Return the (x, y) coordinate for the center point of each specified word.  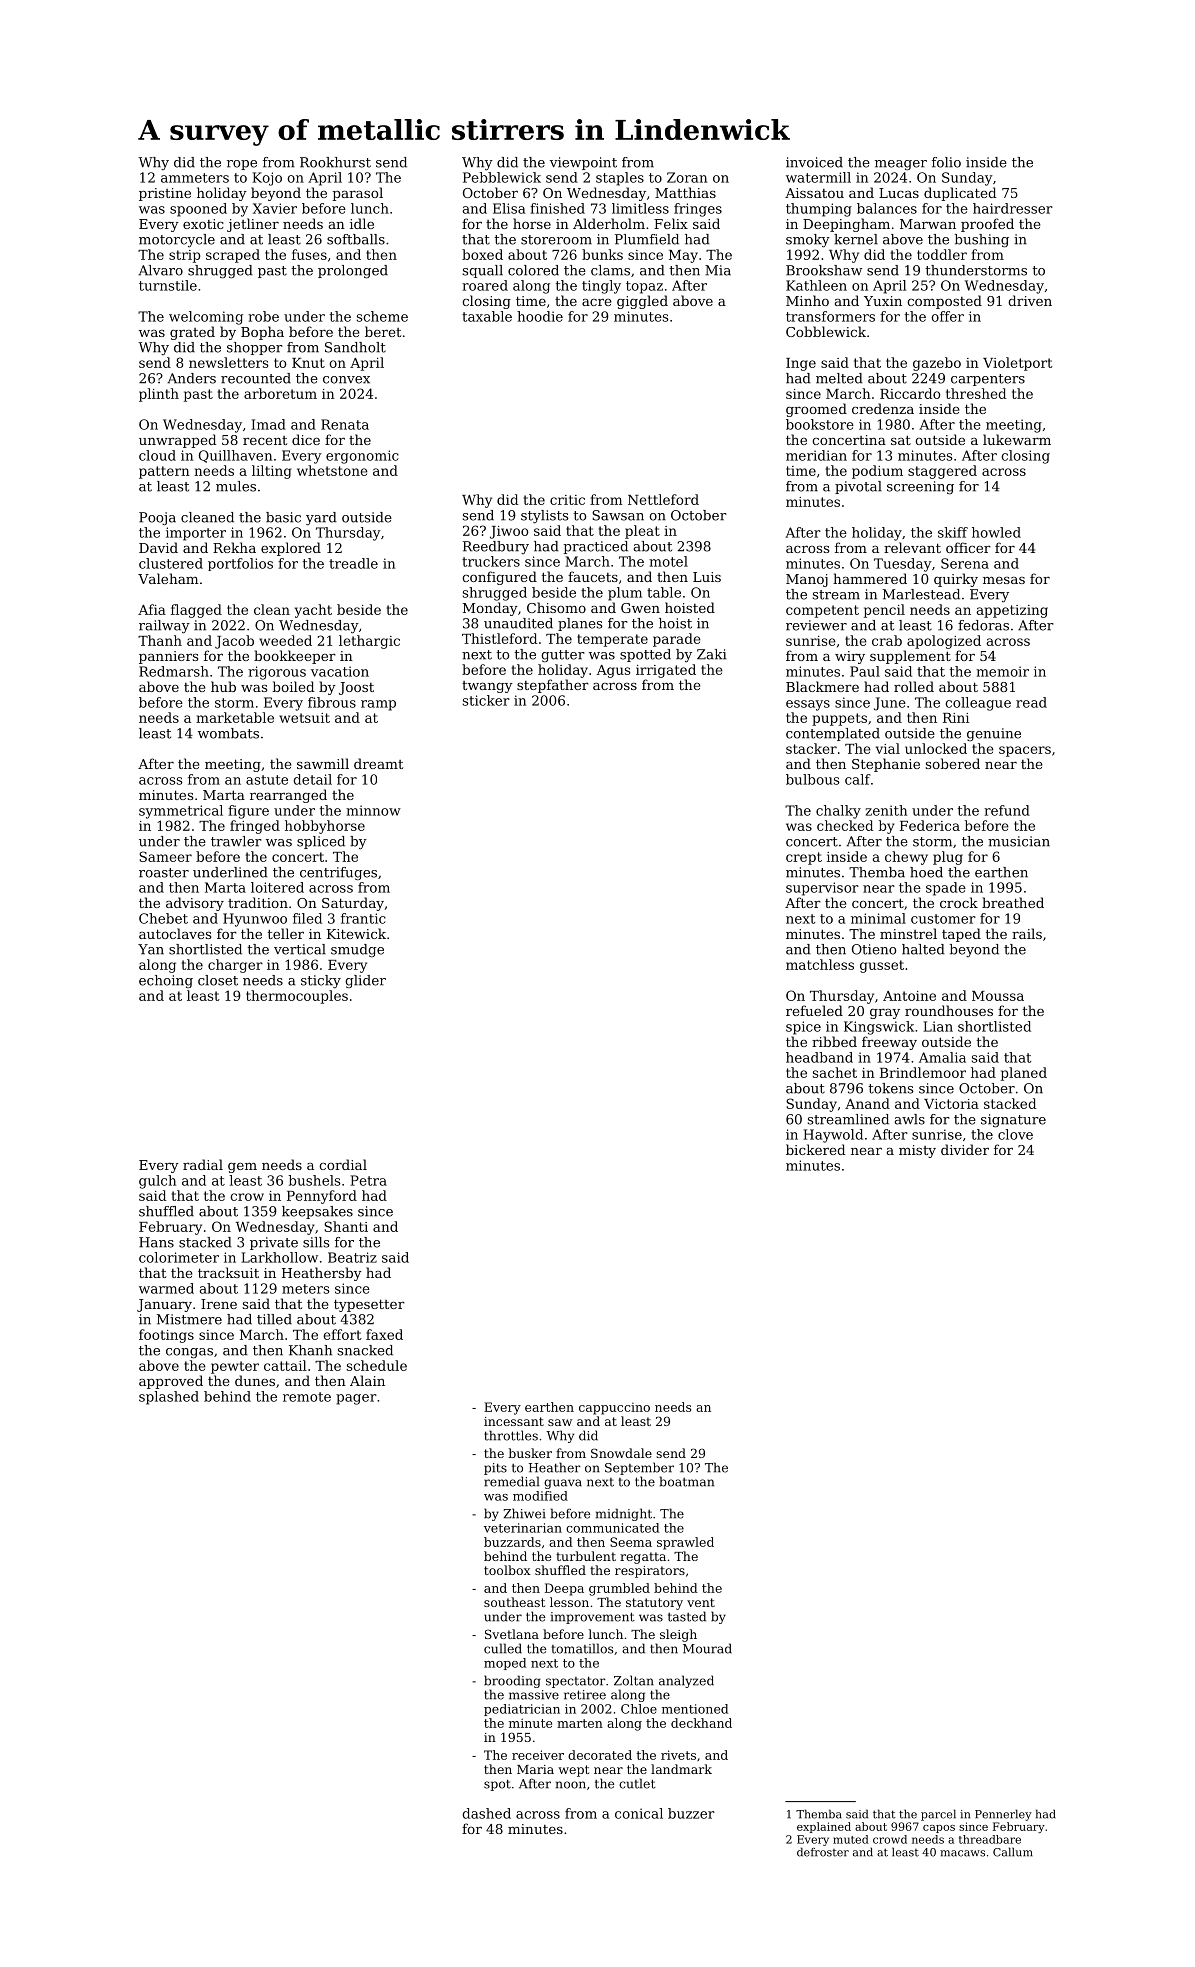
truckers (491, 561)
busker (530, 1453)
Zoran (687, 177)
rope (242, 165)
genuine (994, 734)
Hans (156, 1242)
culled (503, 1648)
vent (701, 1602)
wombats (228, 733)
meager (901, 165)
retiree (585, 1695)
